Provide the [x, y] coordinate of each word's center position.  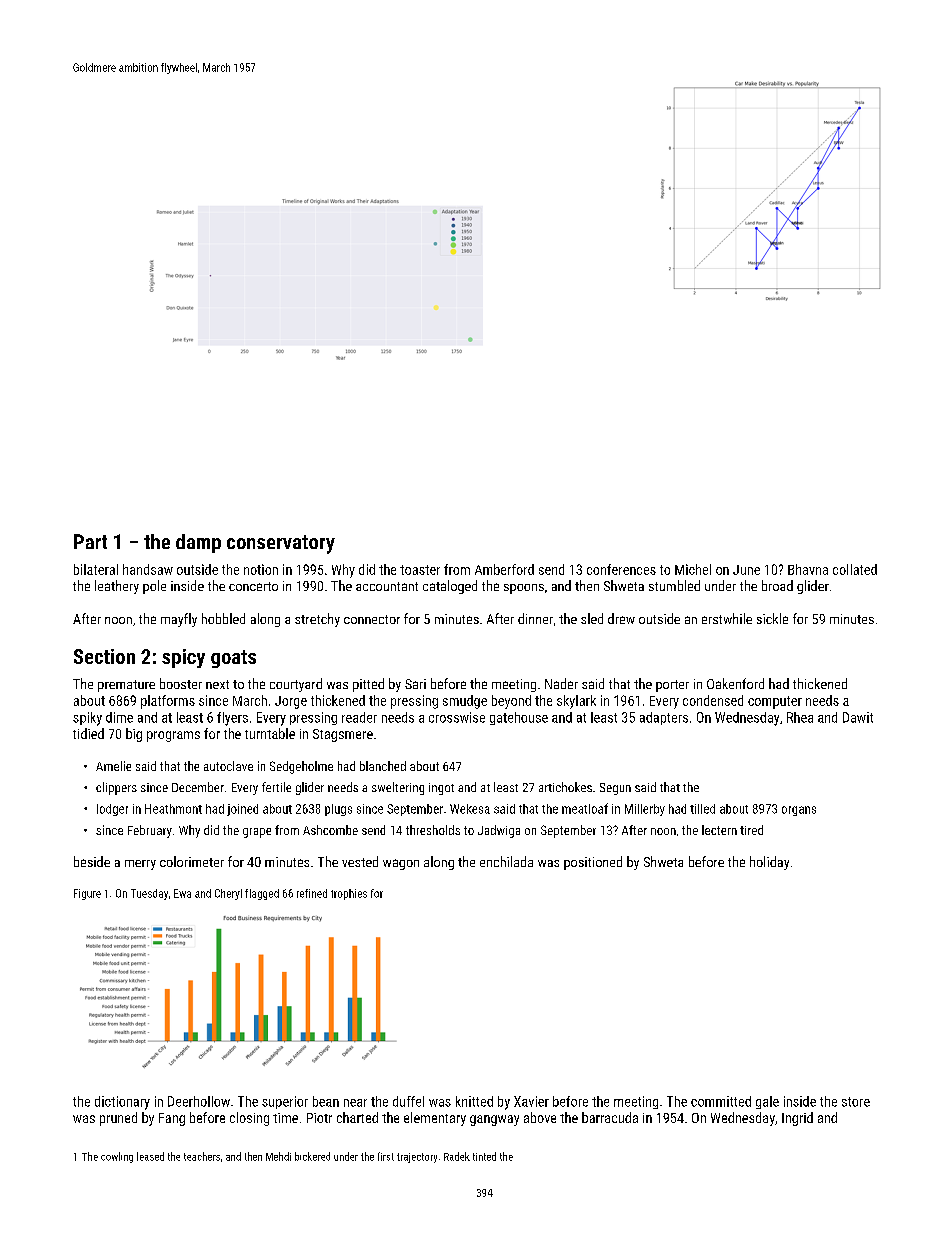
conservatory [281, 544]
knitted [474, 1101]
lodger [112, 810]
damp [198, 543]
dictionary [122, 1103]
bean [326, 1101]
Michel [693, 569]
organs [799, 811]
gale [767, 1102]
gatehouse [519, 718]
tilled [702, 809]
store [856, 1102]
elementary [435, 1119]
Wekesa [470, 809]
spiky [87, 719]
